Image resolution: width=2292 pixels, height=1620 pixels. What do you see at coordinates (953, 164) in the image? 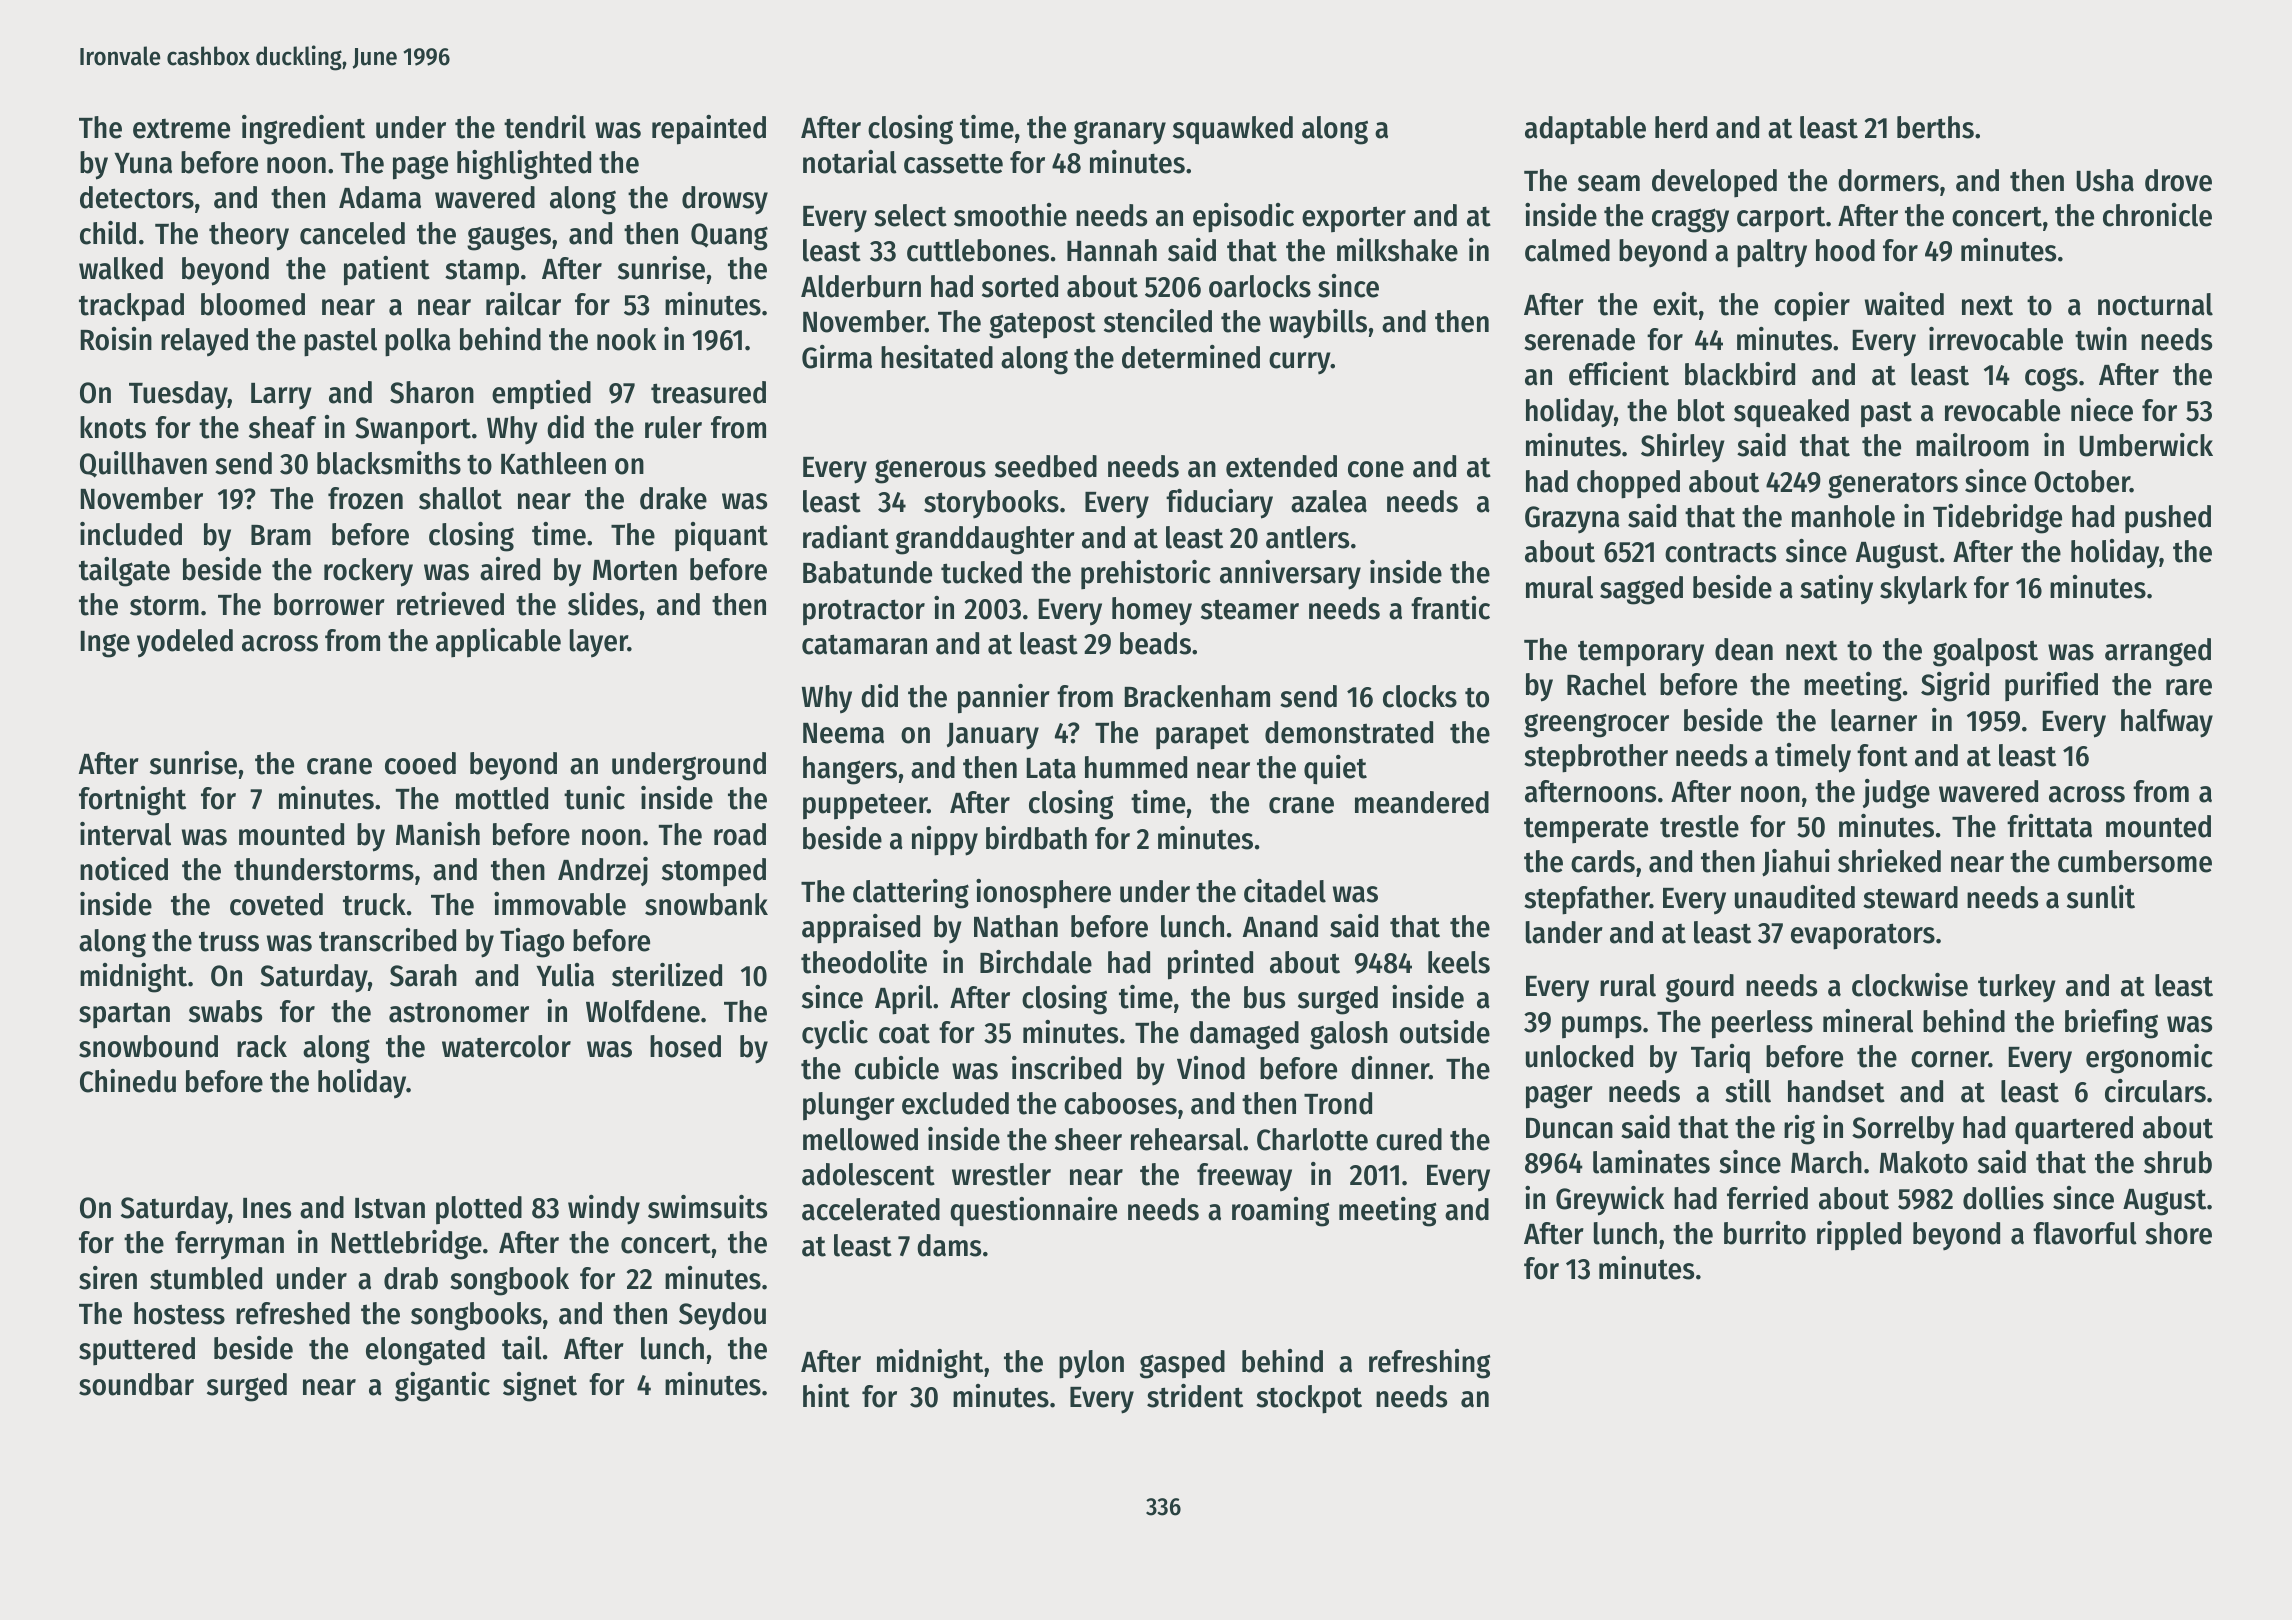
I see `cassette` at bounding box center [953, 164].
